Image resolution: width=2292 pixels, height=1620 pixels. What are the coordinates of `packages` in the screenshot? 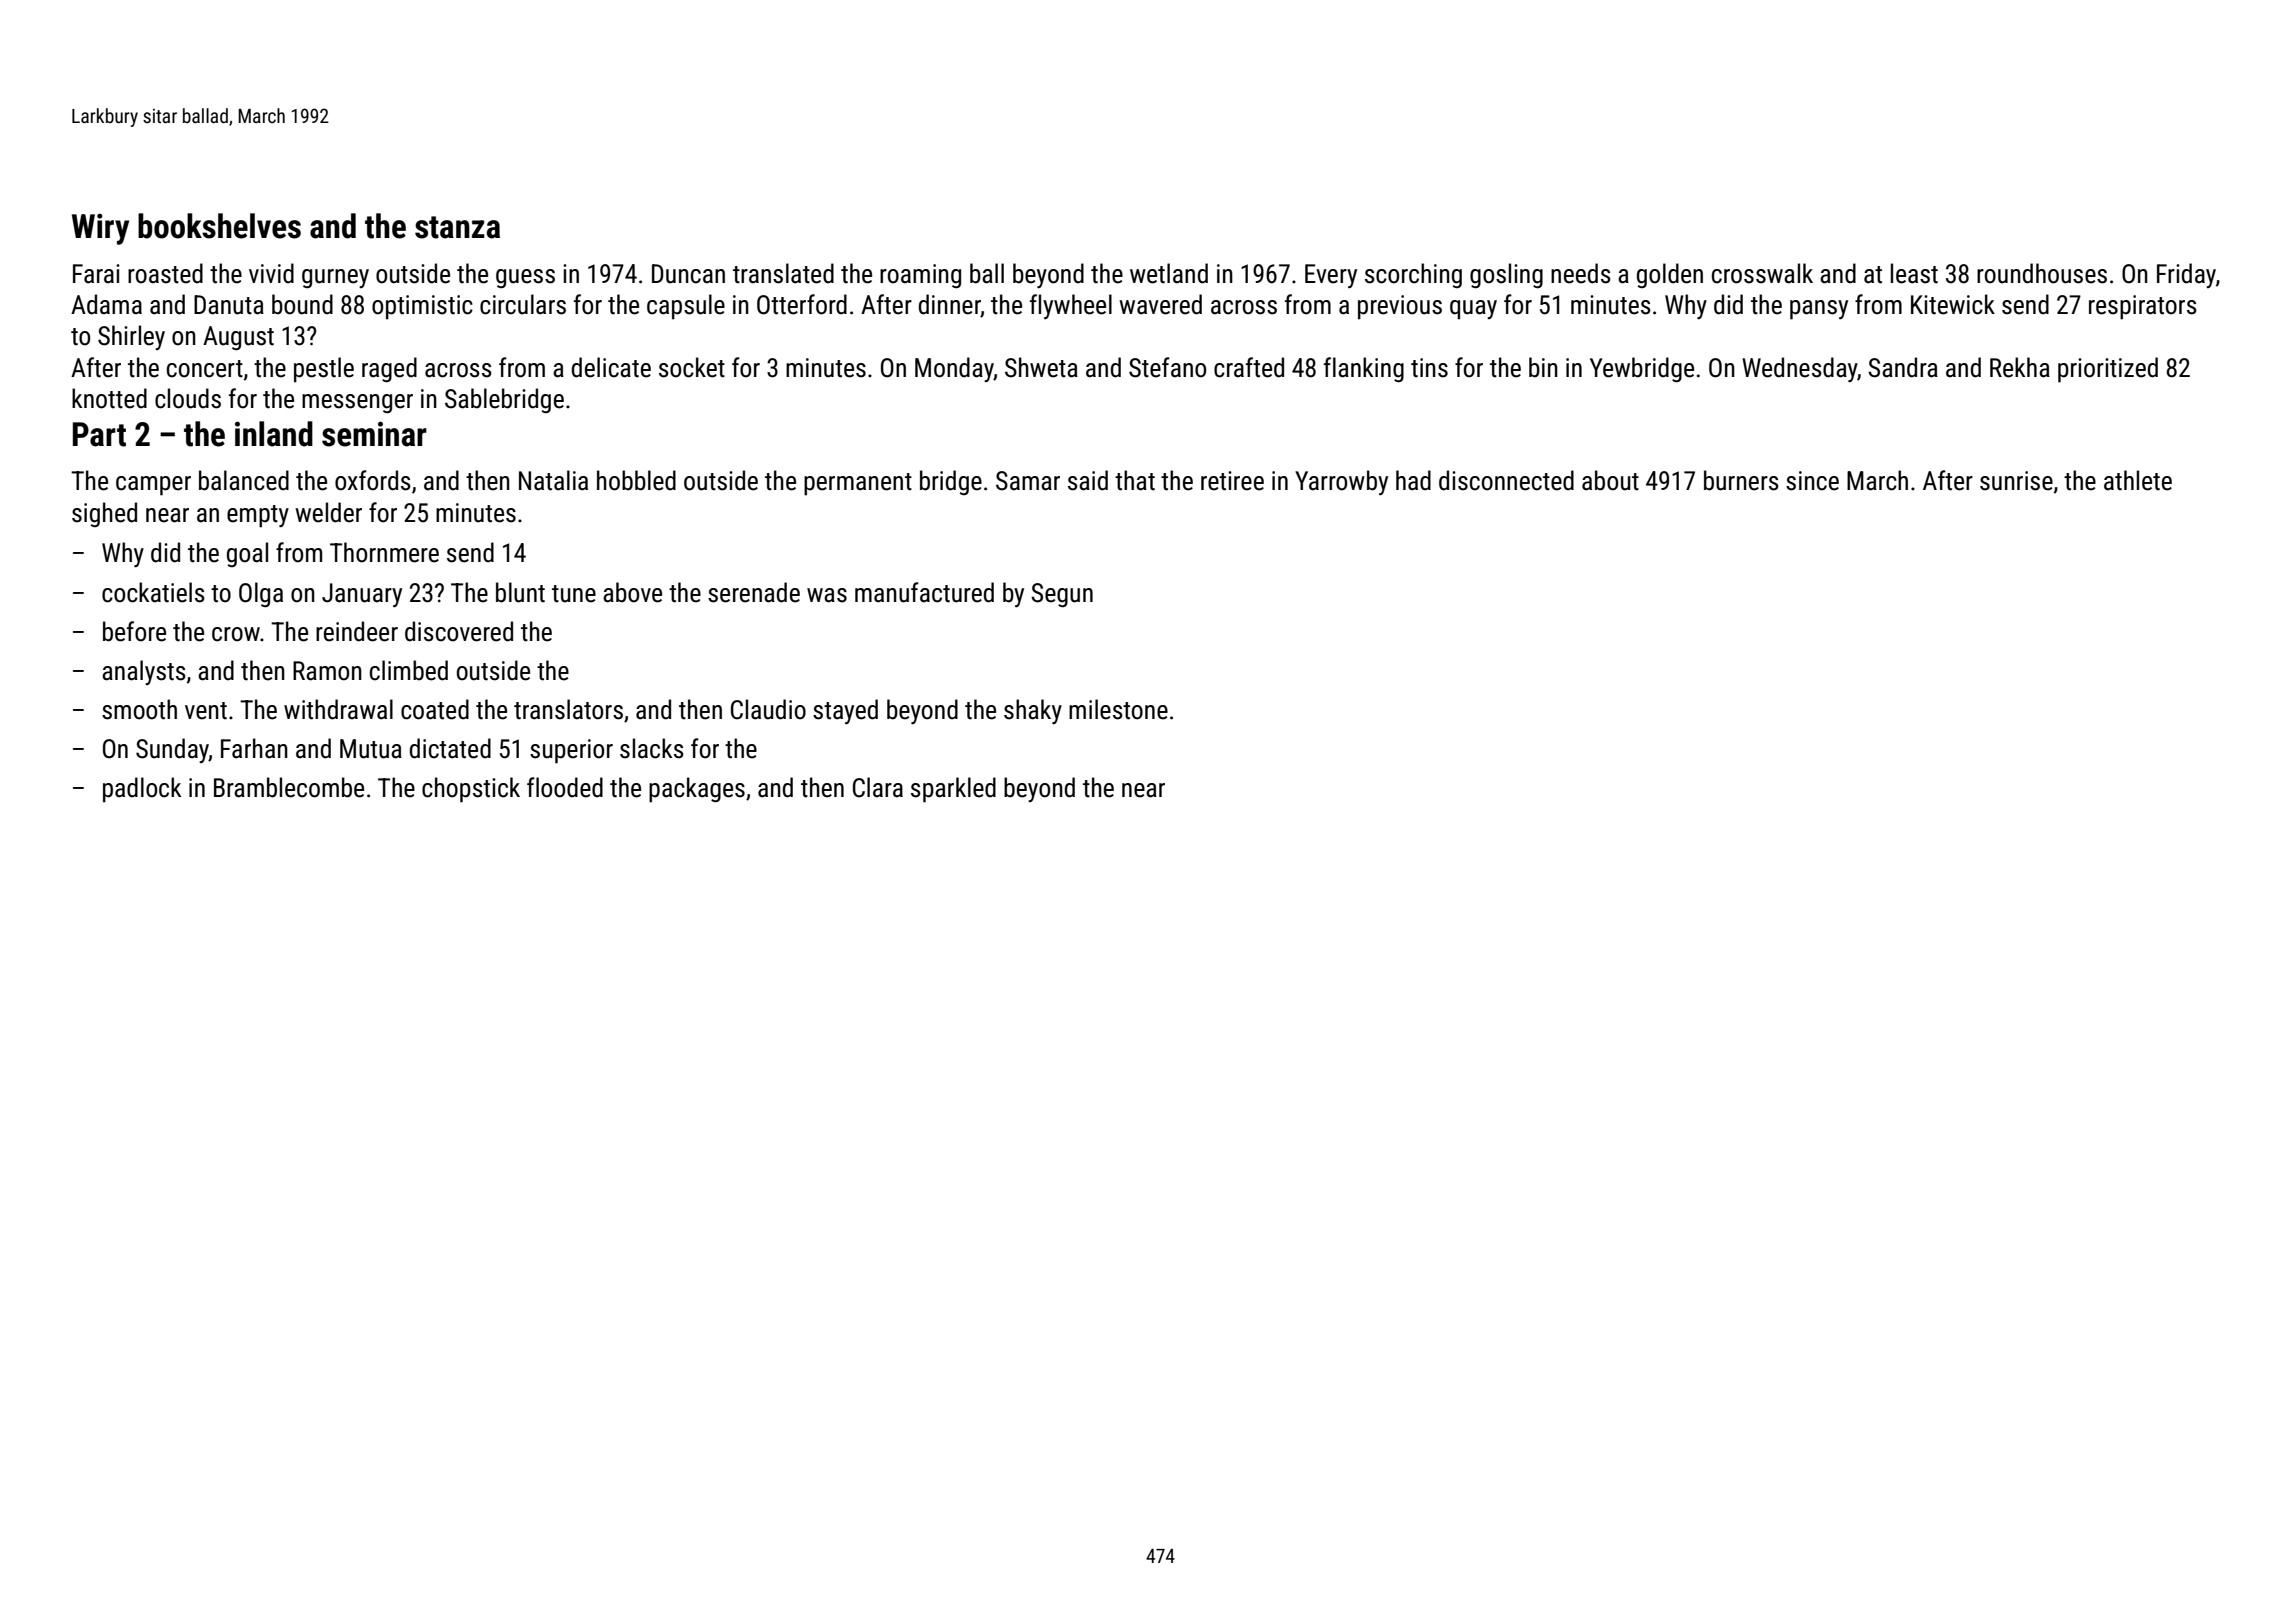 It's located at (697, 790).
